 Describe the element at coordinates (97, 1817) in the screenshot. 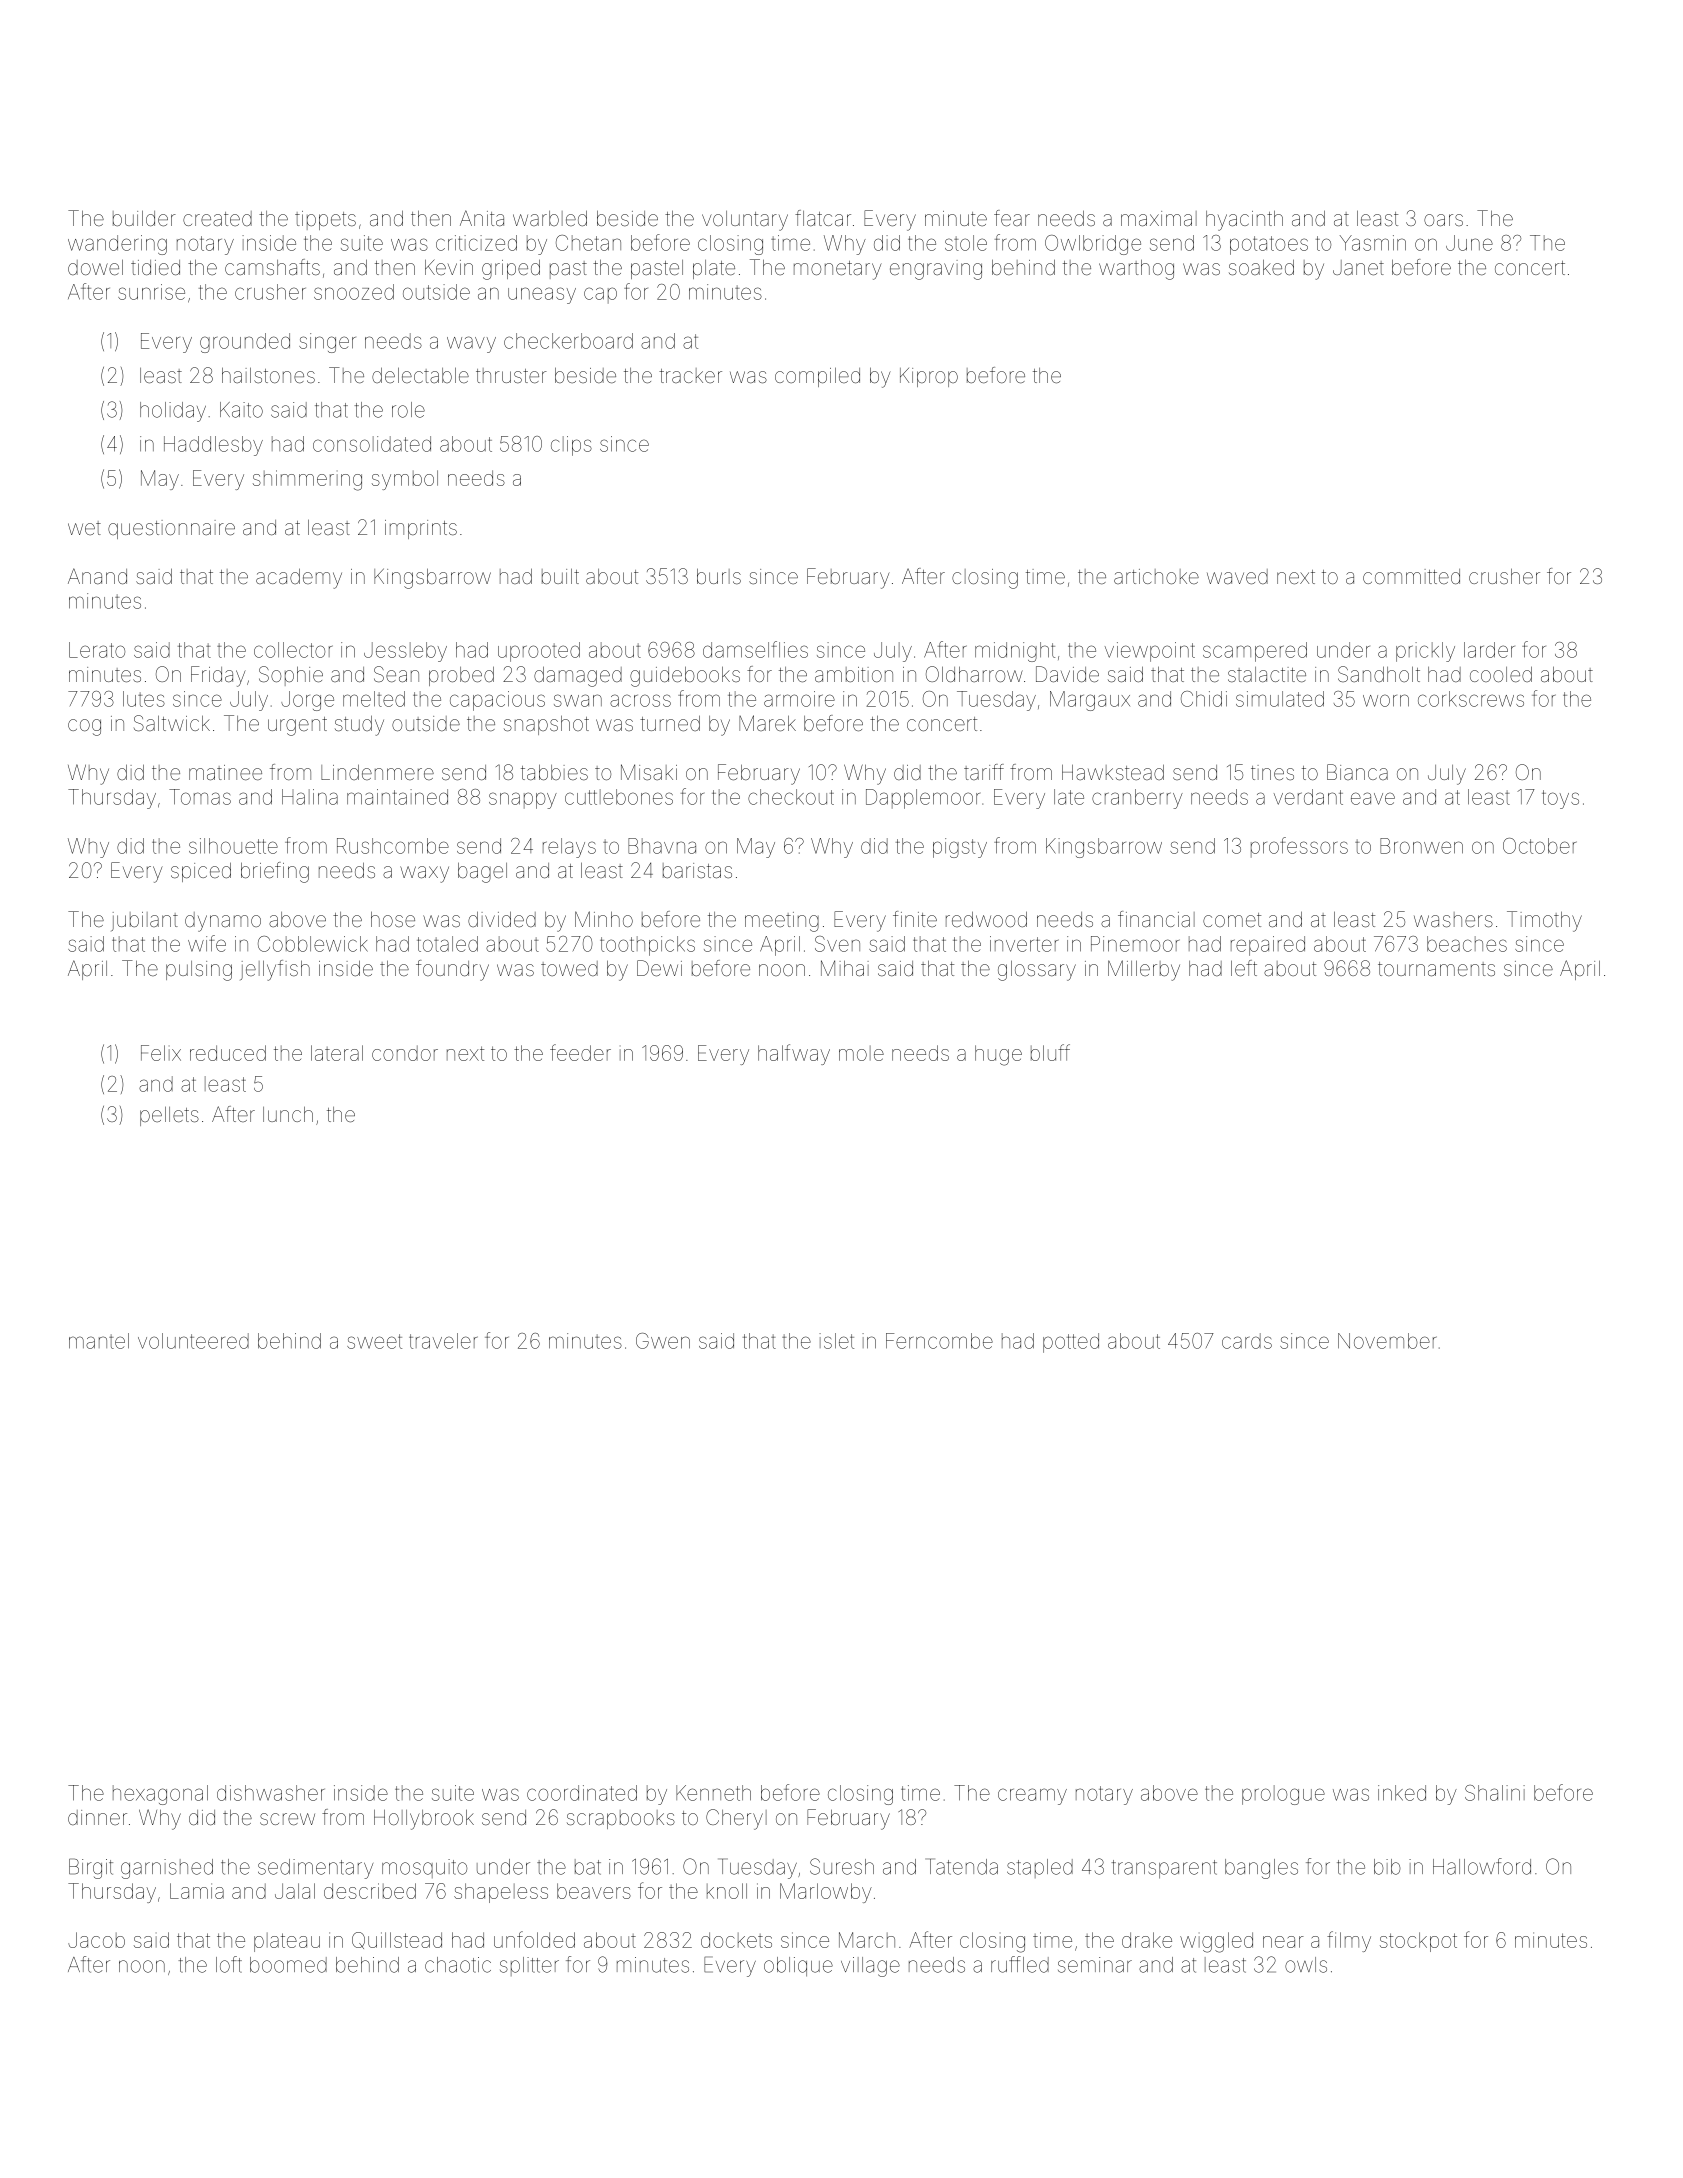

I see `dinner` at that location.
